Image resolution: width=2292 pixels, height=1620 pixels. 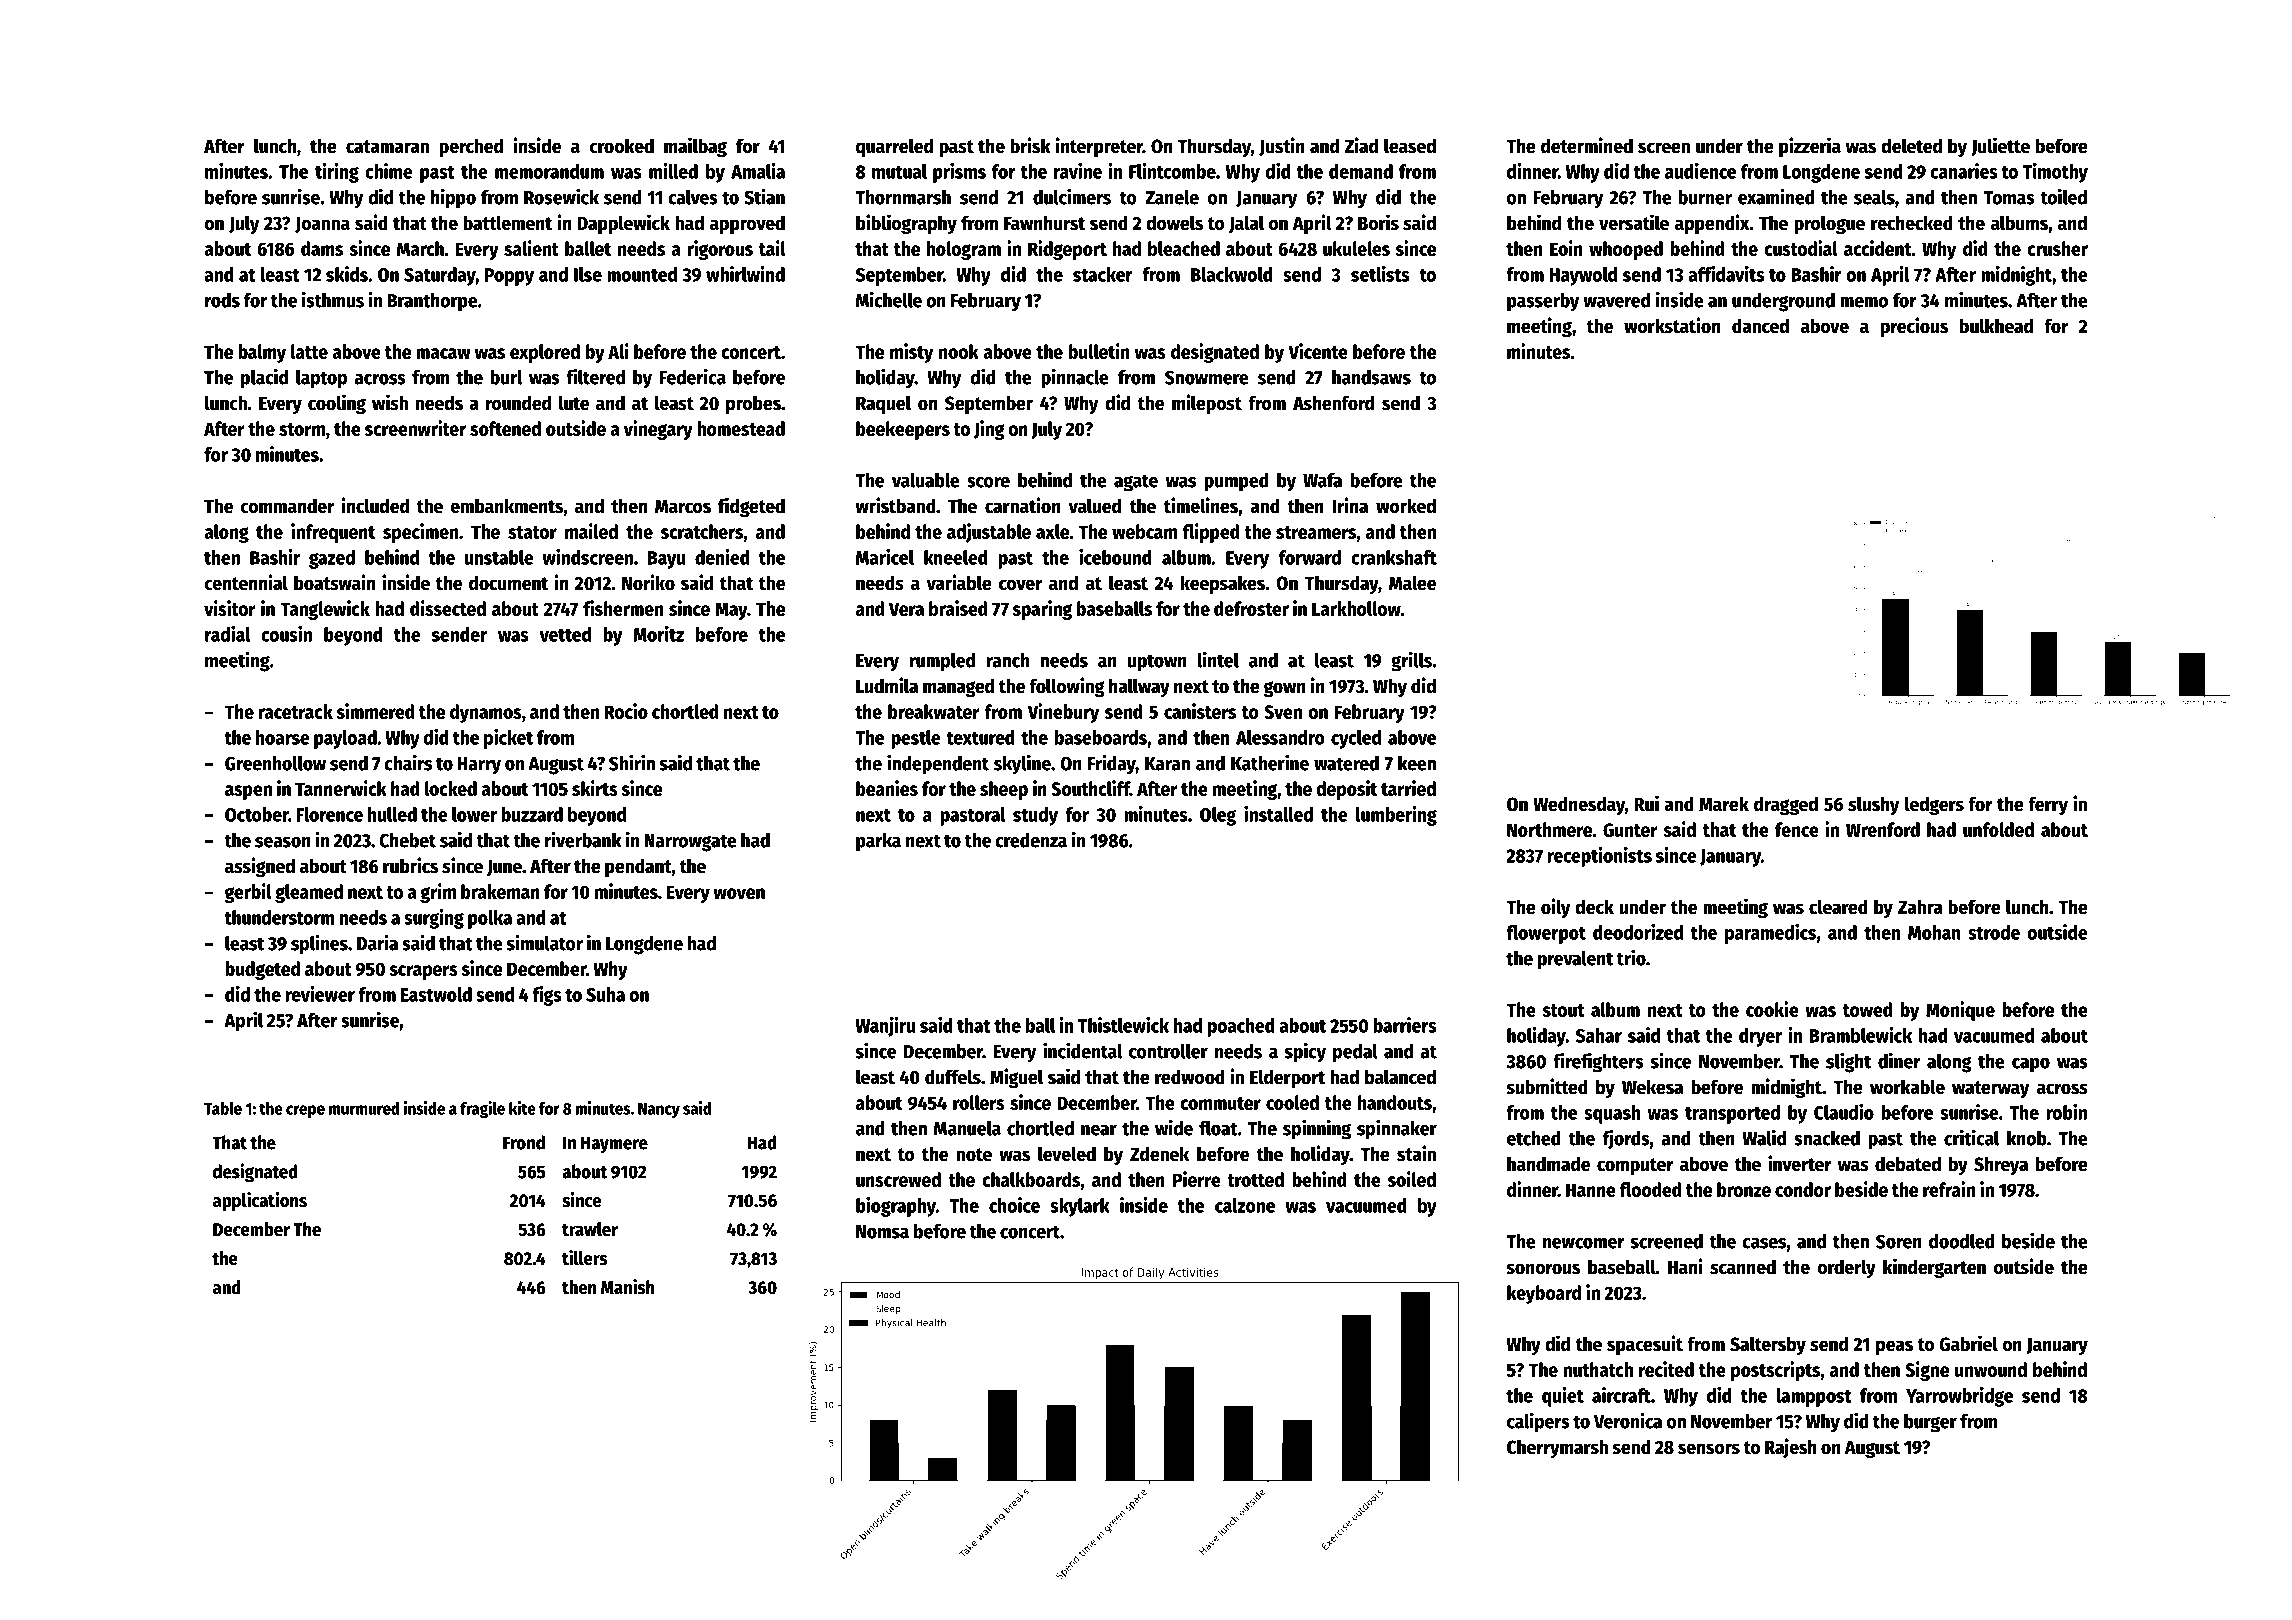 I want to click on rollers, so click(x=979, y=1102).
